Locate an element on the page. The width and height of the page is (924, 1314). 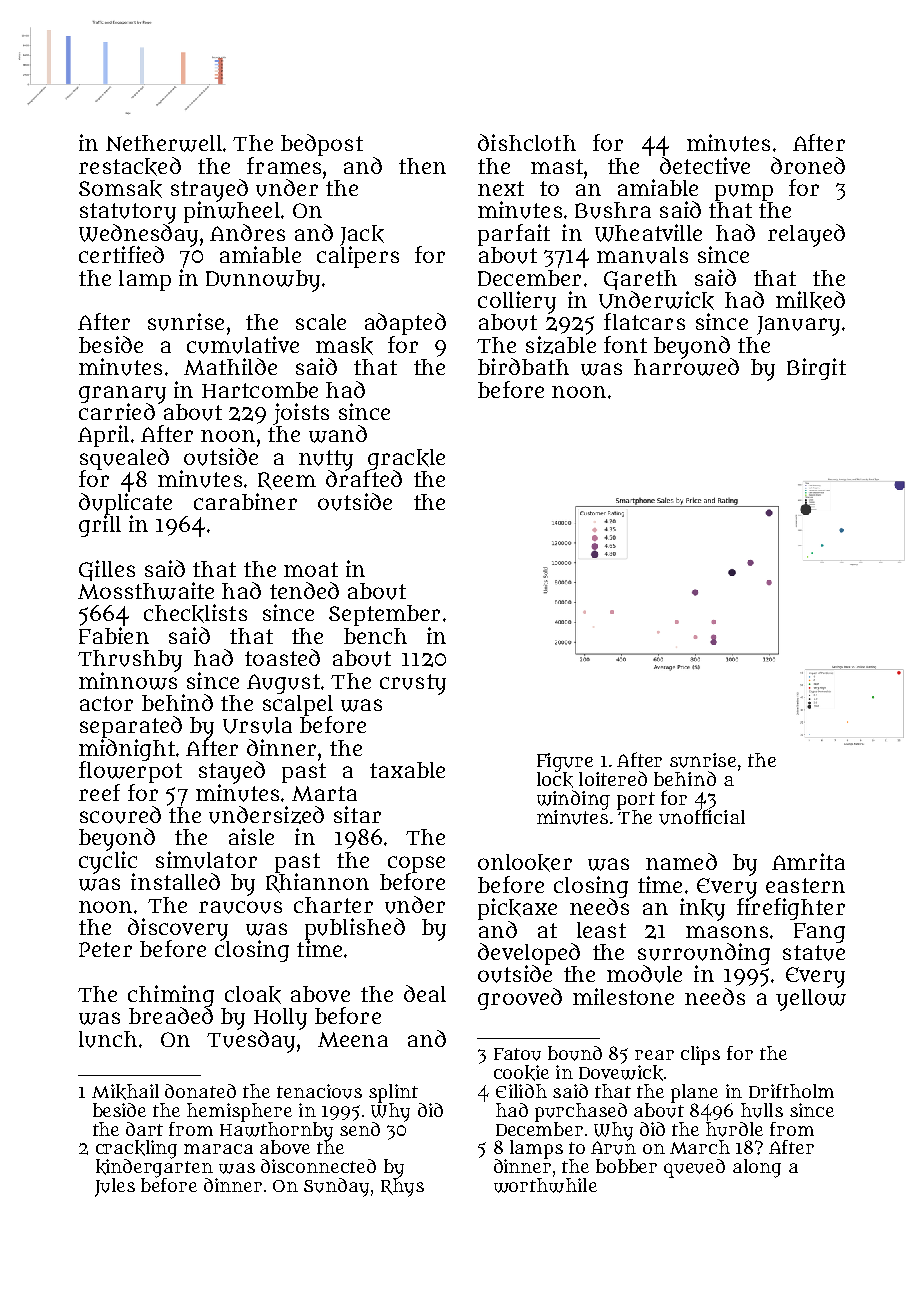
Fabien is located at coordinates (114, 635).
